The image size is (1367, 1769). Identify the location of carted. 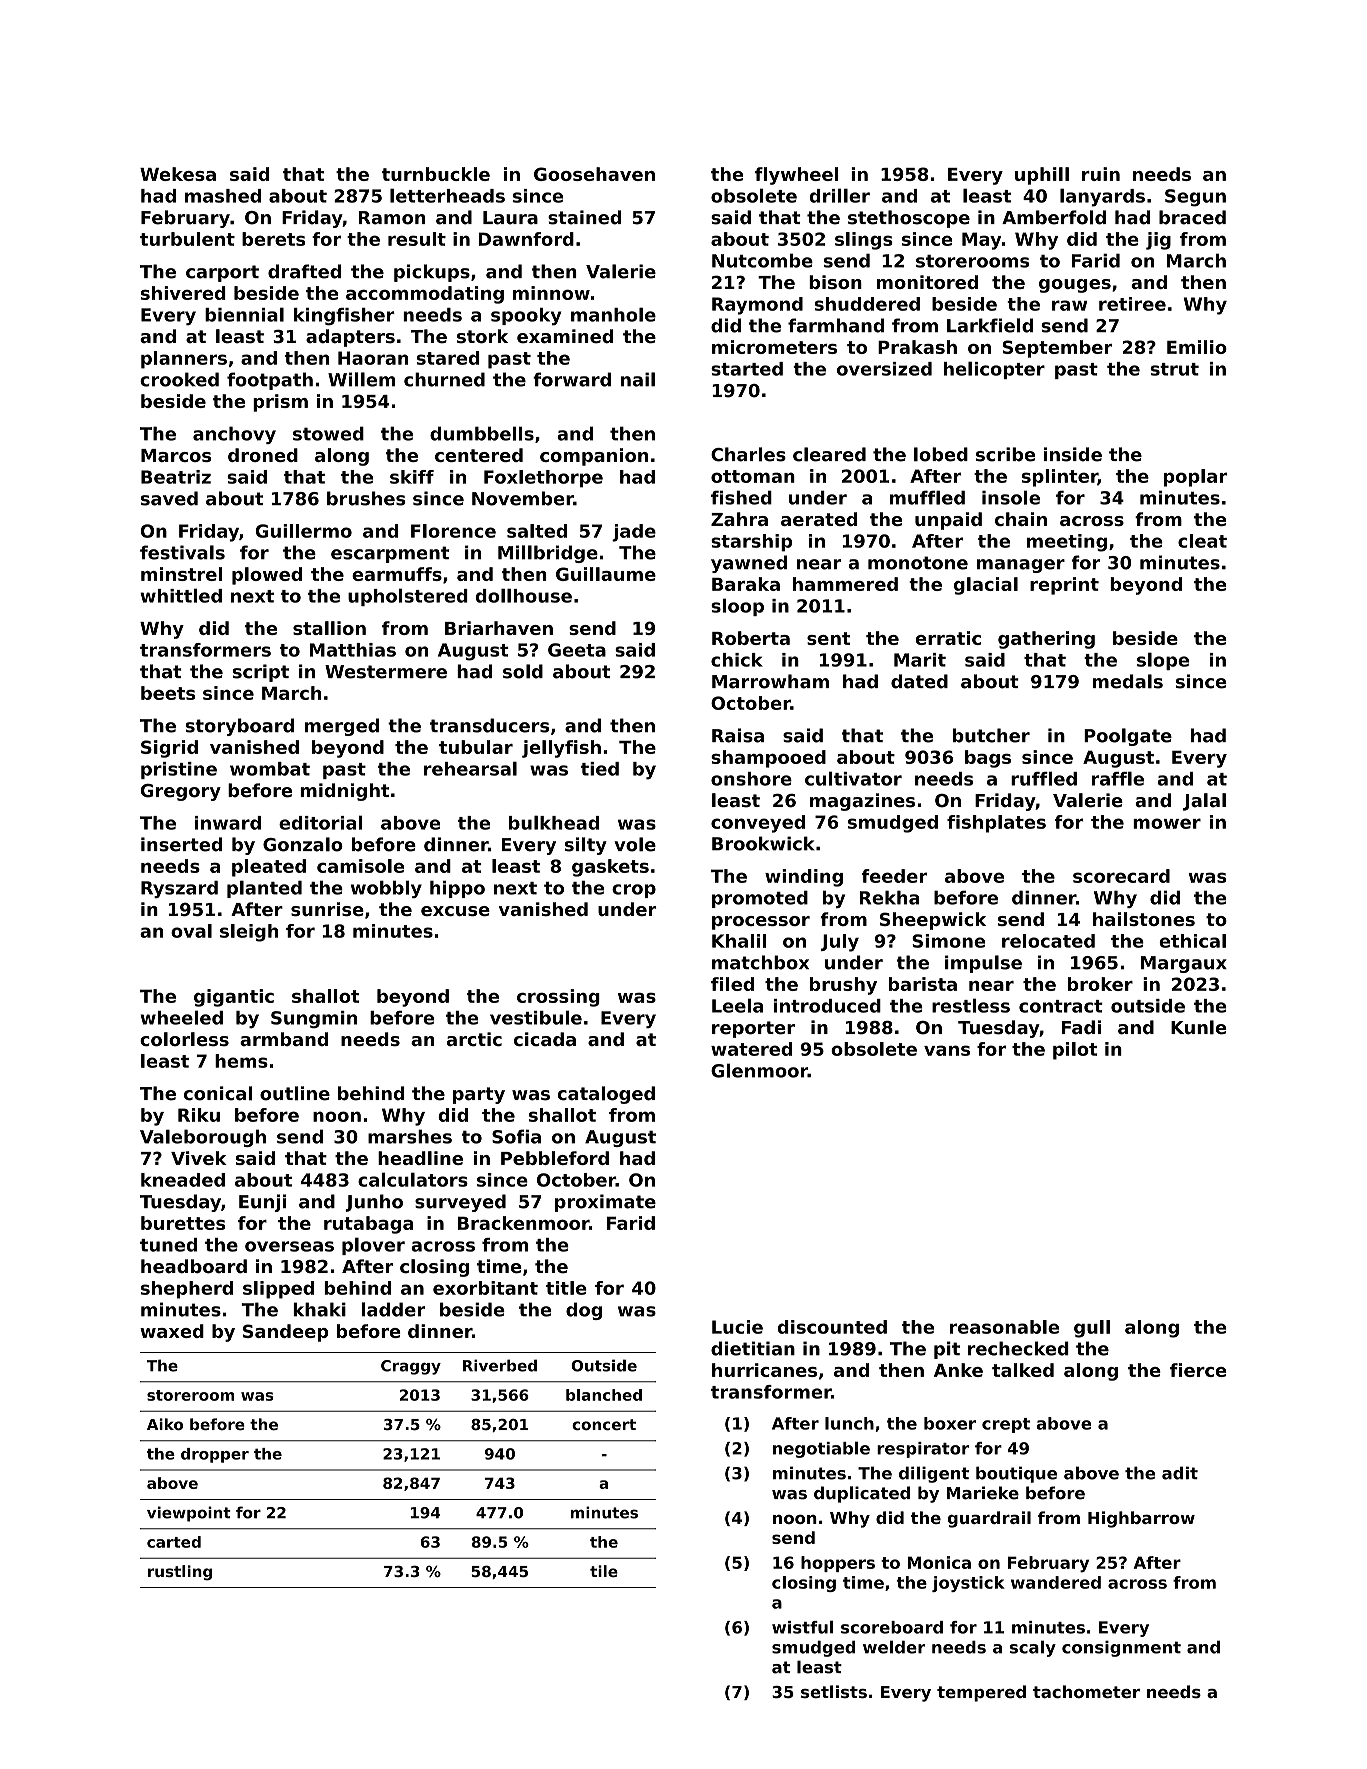
(174, 1542).
